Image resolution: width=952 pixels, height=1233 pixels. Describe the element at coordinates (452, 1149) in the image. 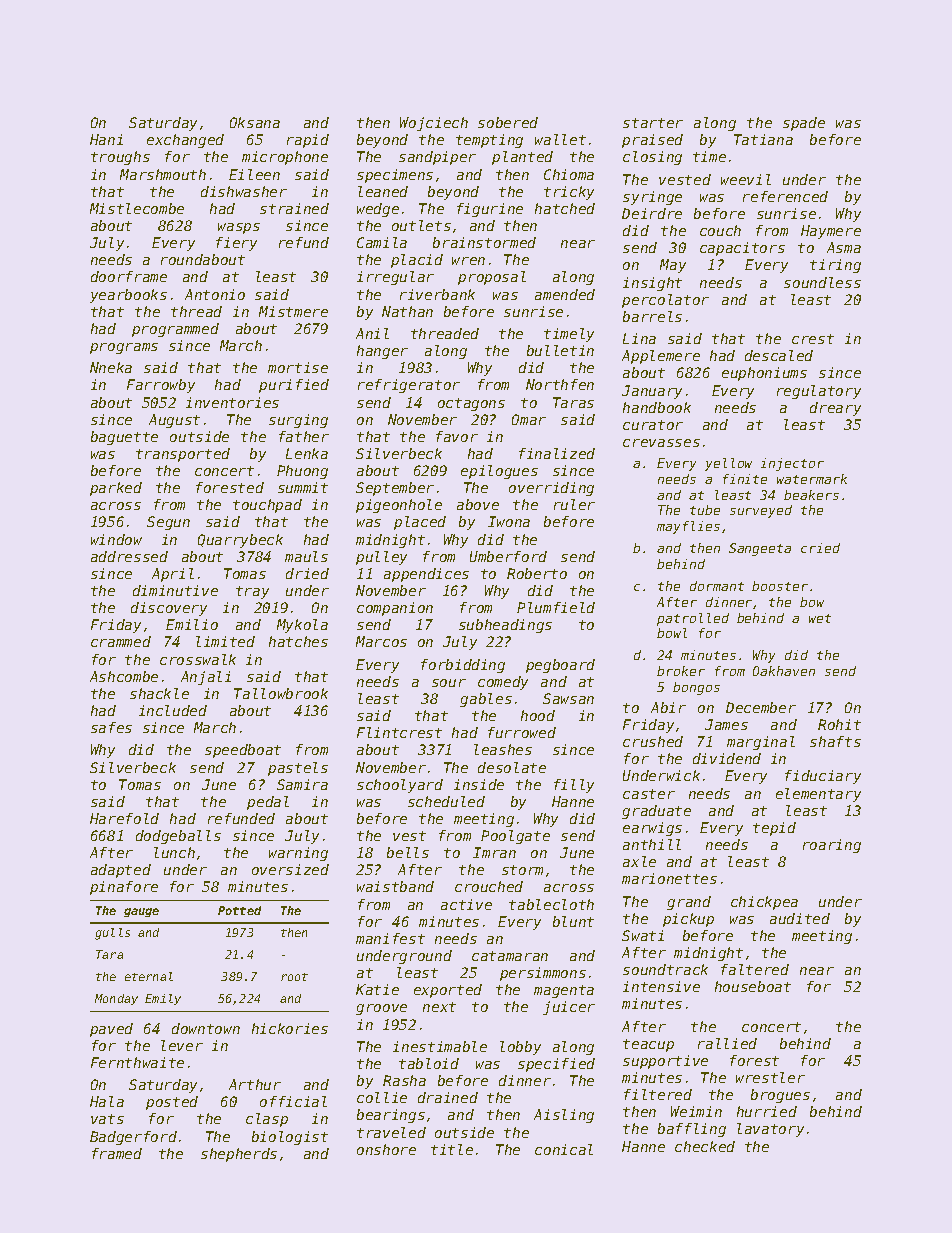

I see `title` at that location.
